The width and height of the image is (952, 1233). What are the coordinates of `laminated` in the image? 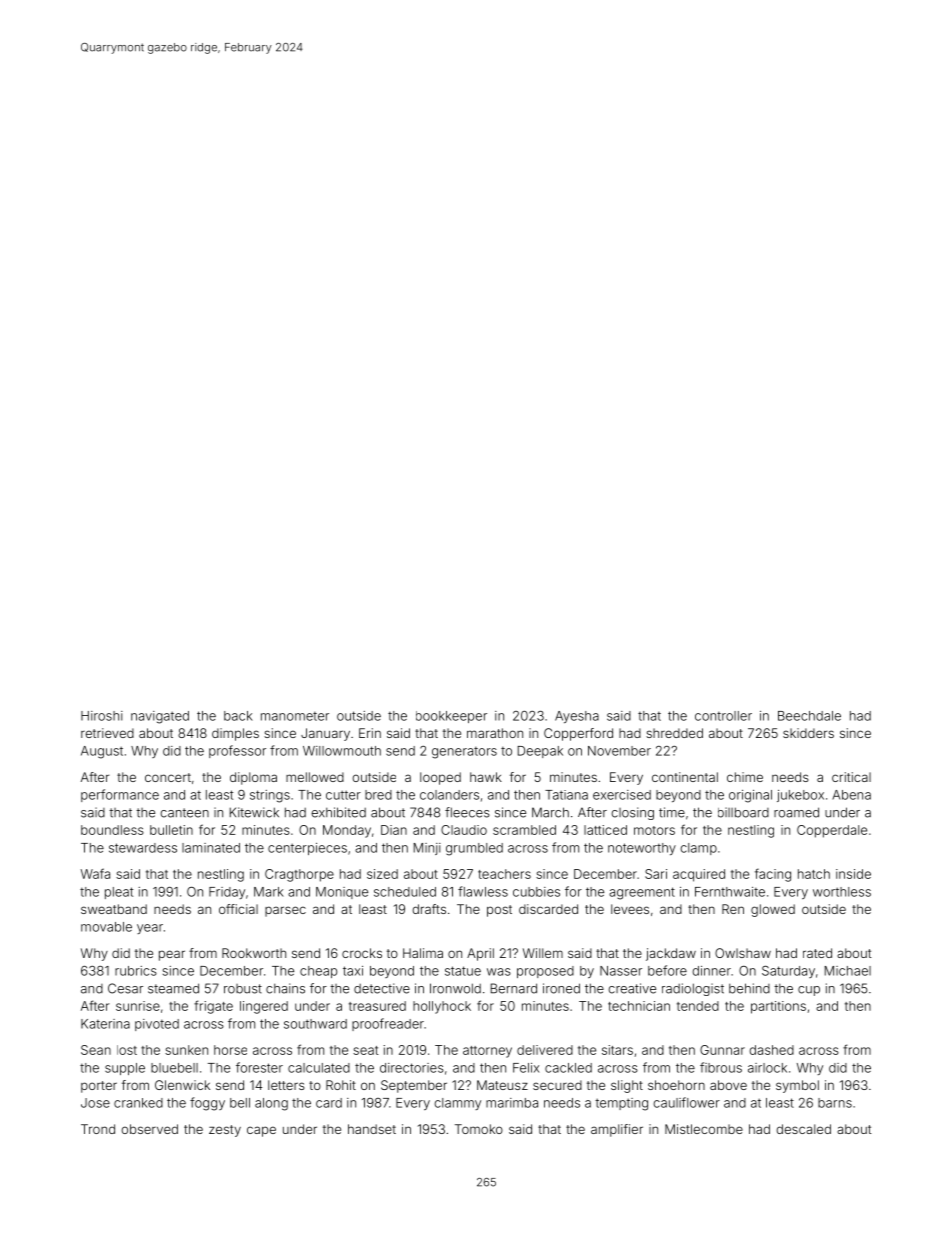 It's located at (211, 848).
